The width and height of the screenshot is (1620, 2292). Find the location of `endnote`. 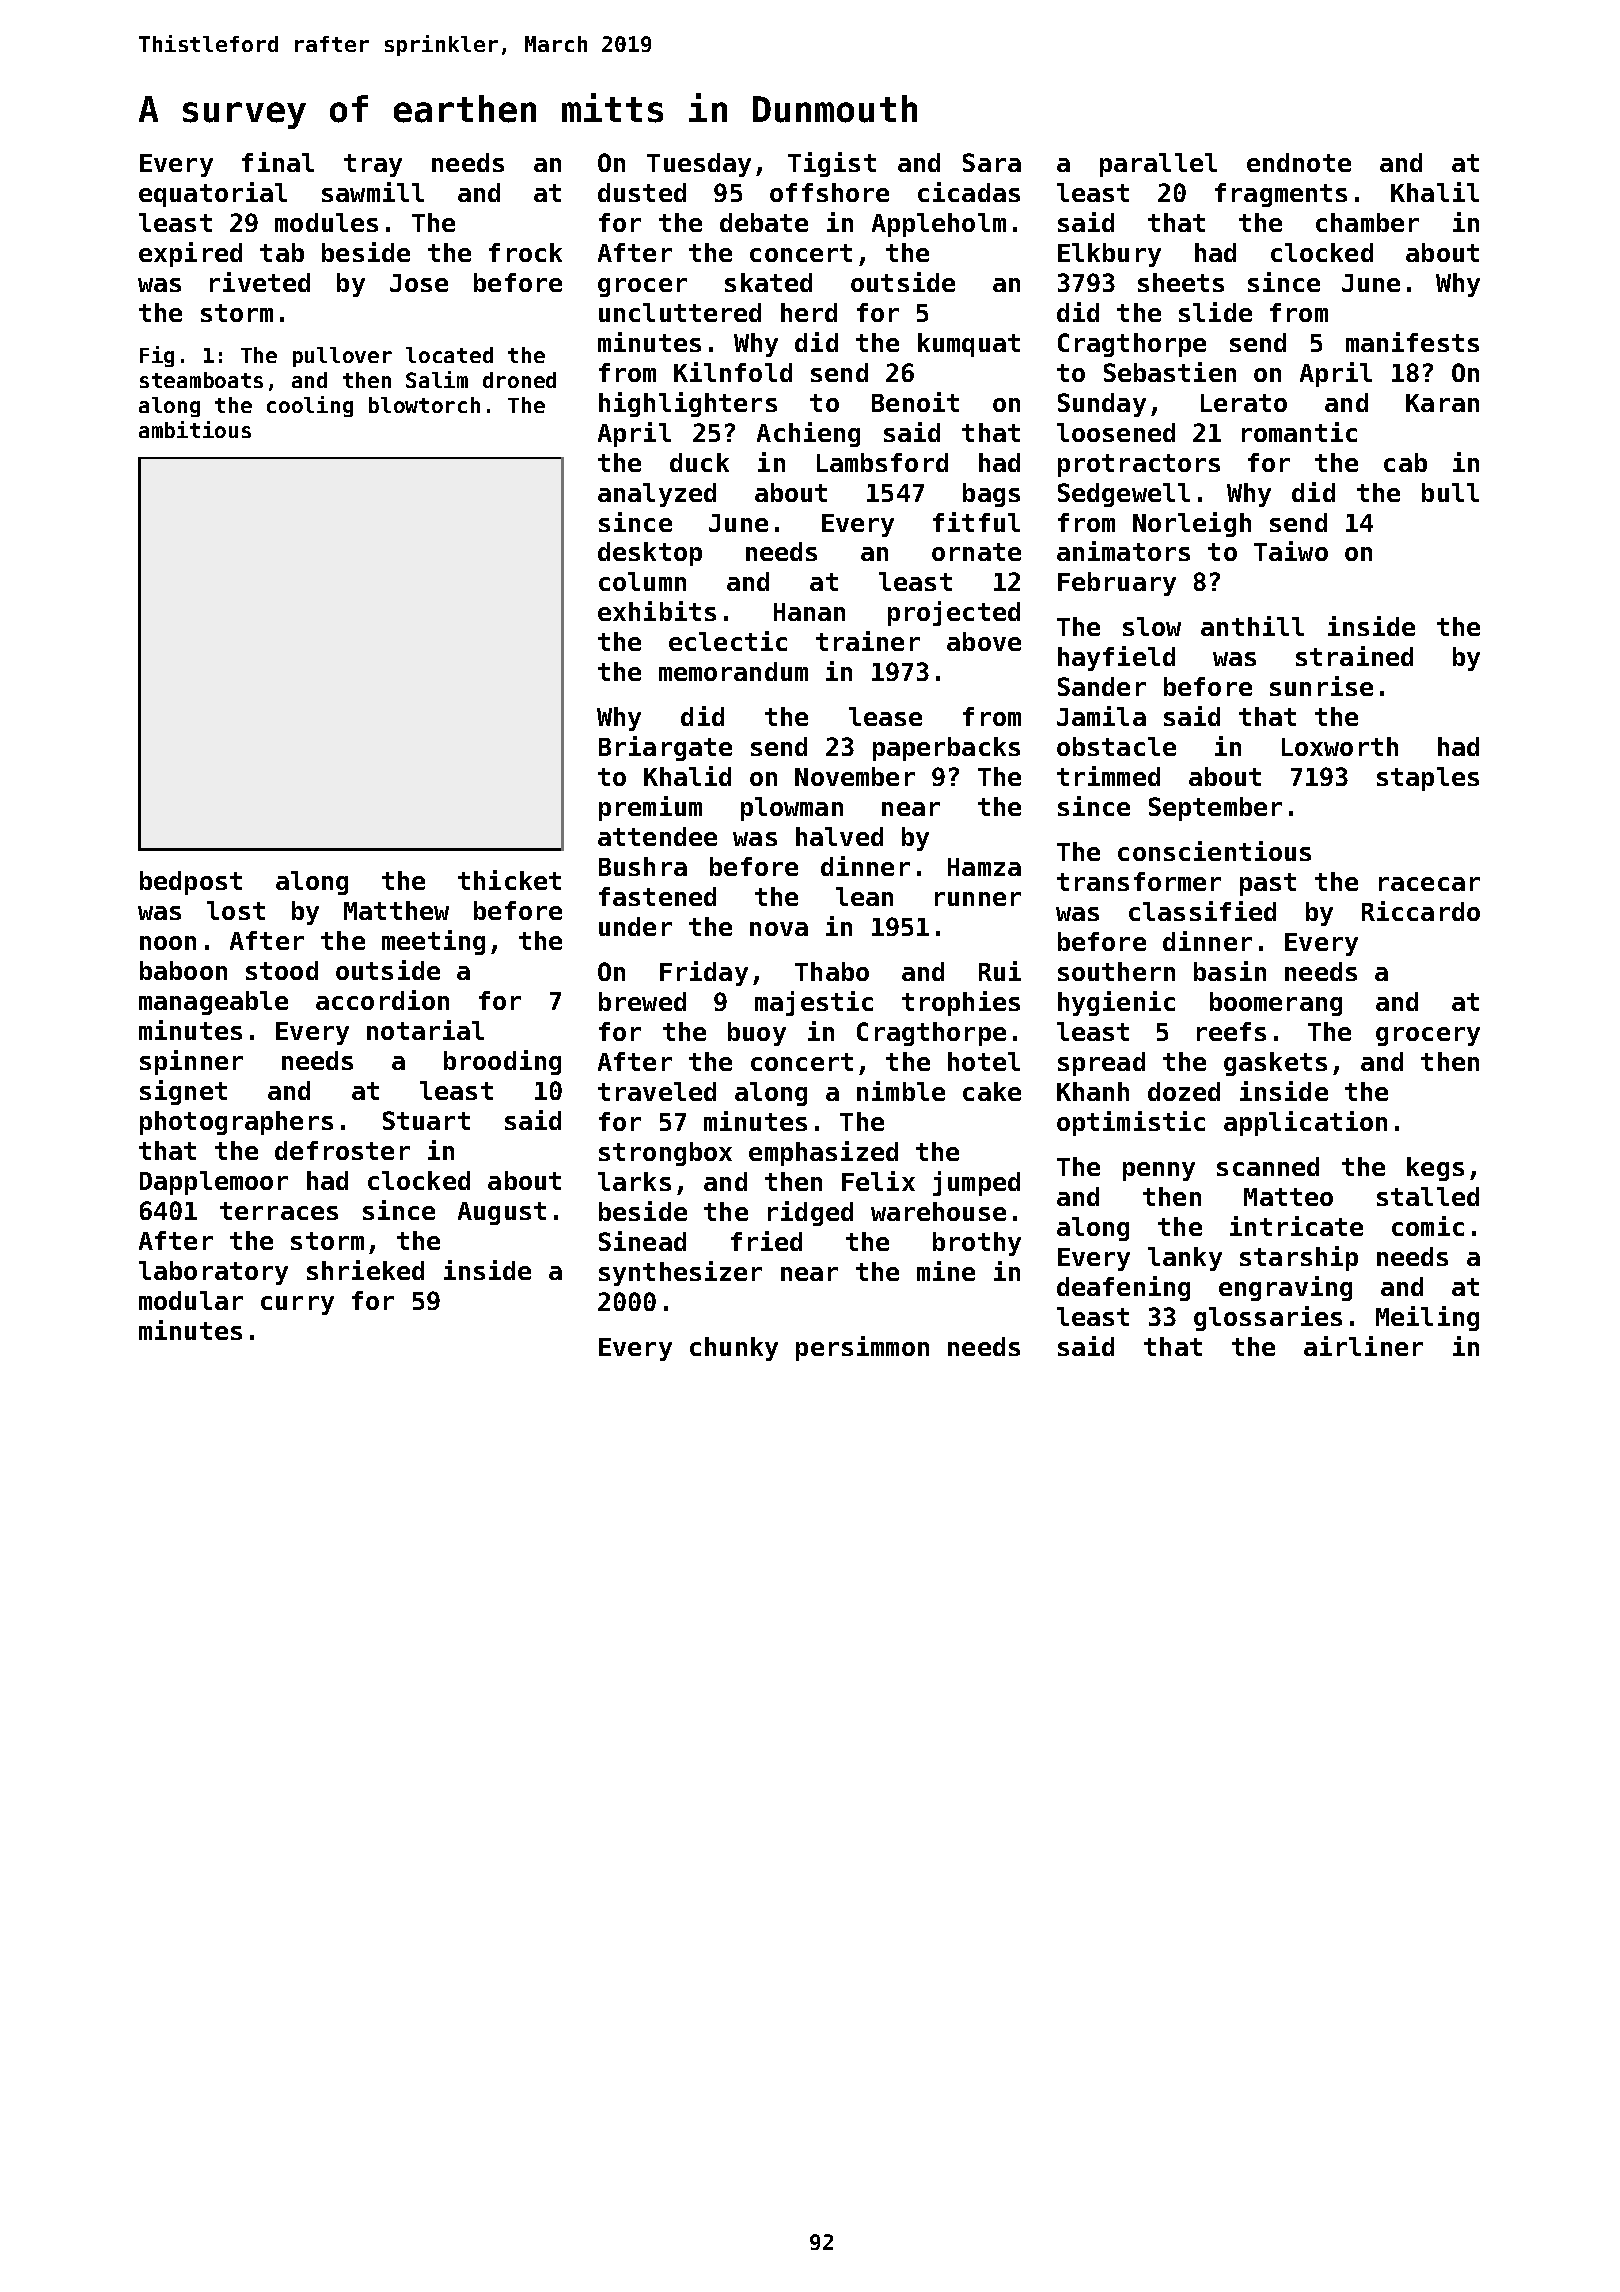

endnote is located at coordinates (1299, 162).
